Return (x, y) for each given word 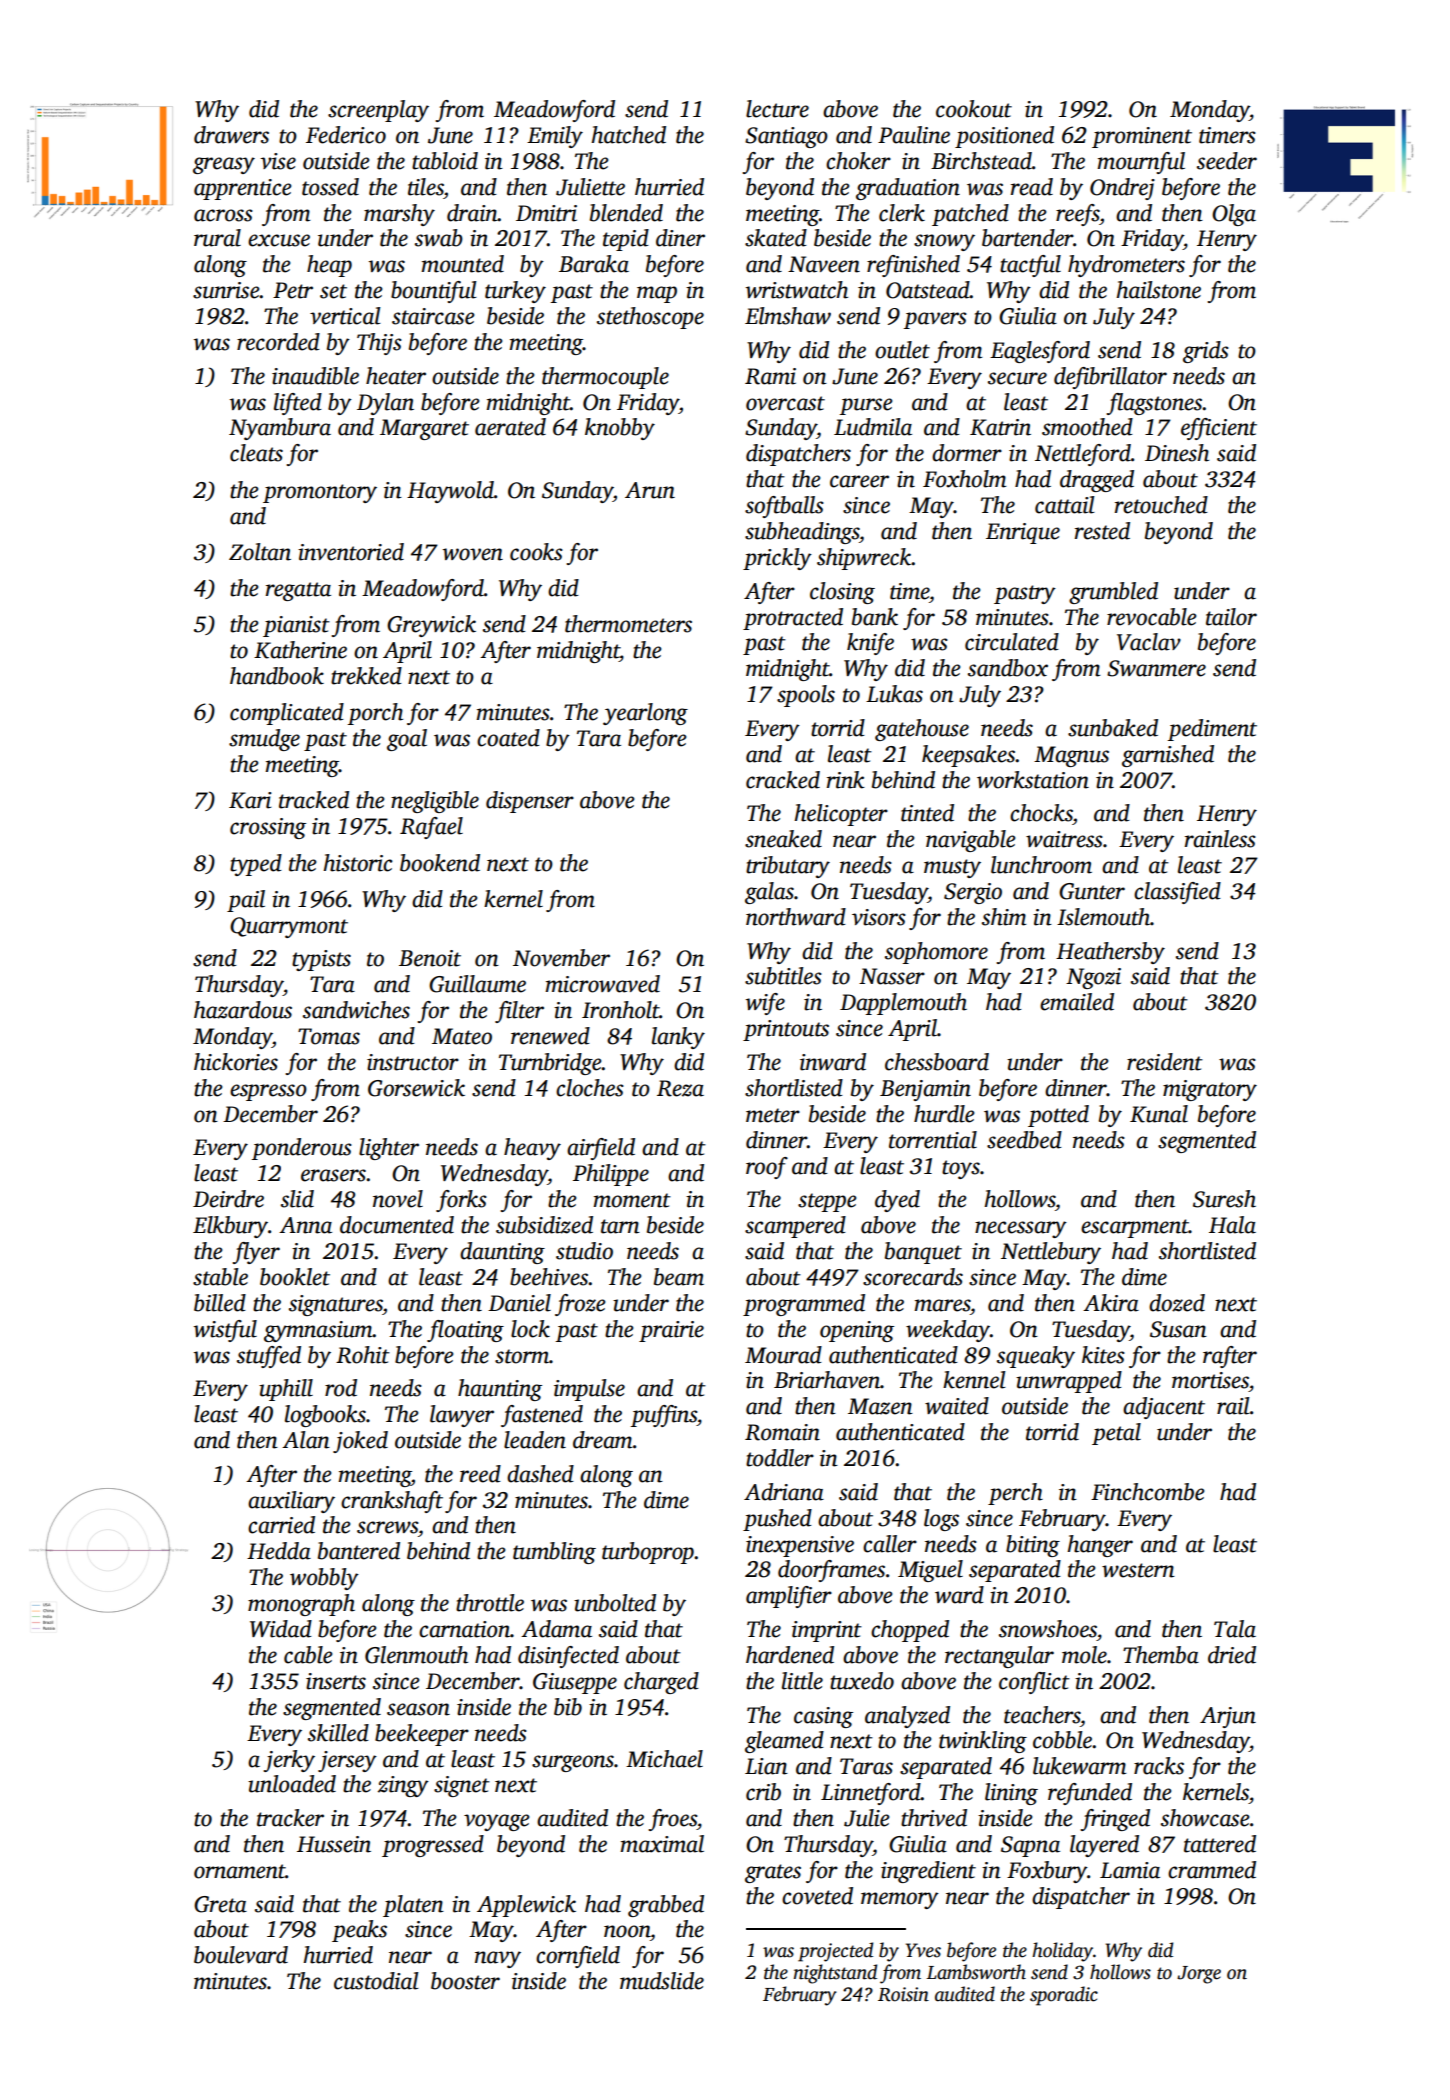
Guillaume (477, 984)
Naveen (824, 264)
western (1138, 1570)
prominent (1142, 137)
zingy (403, 1786)
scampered (795, 1227)
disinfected (568, 1657)
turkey (515, 292)
